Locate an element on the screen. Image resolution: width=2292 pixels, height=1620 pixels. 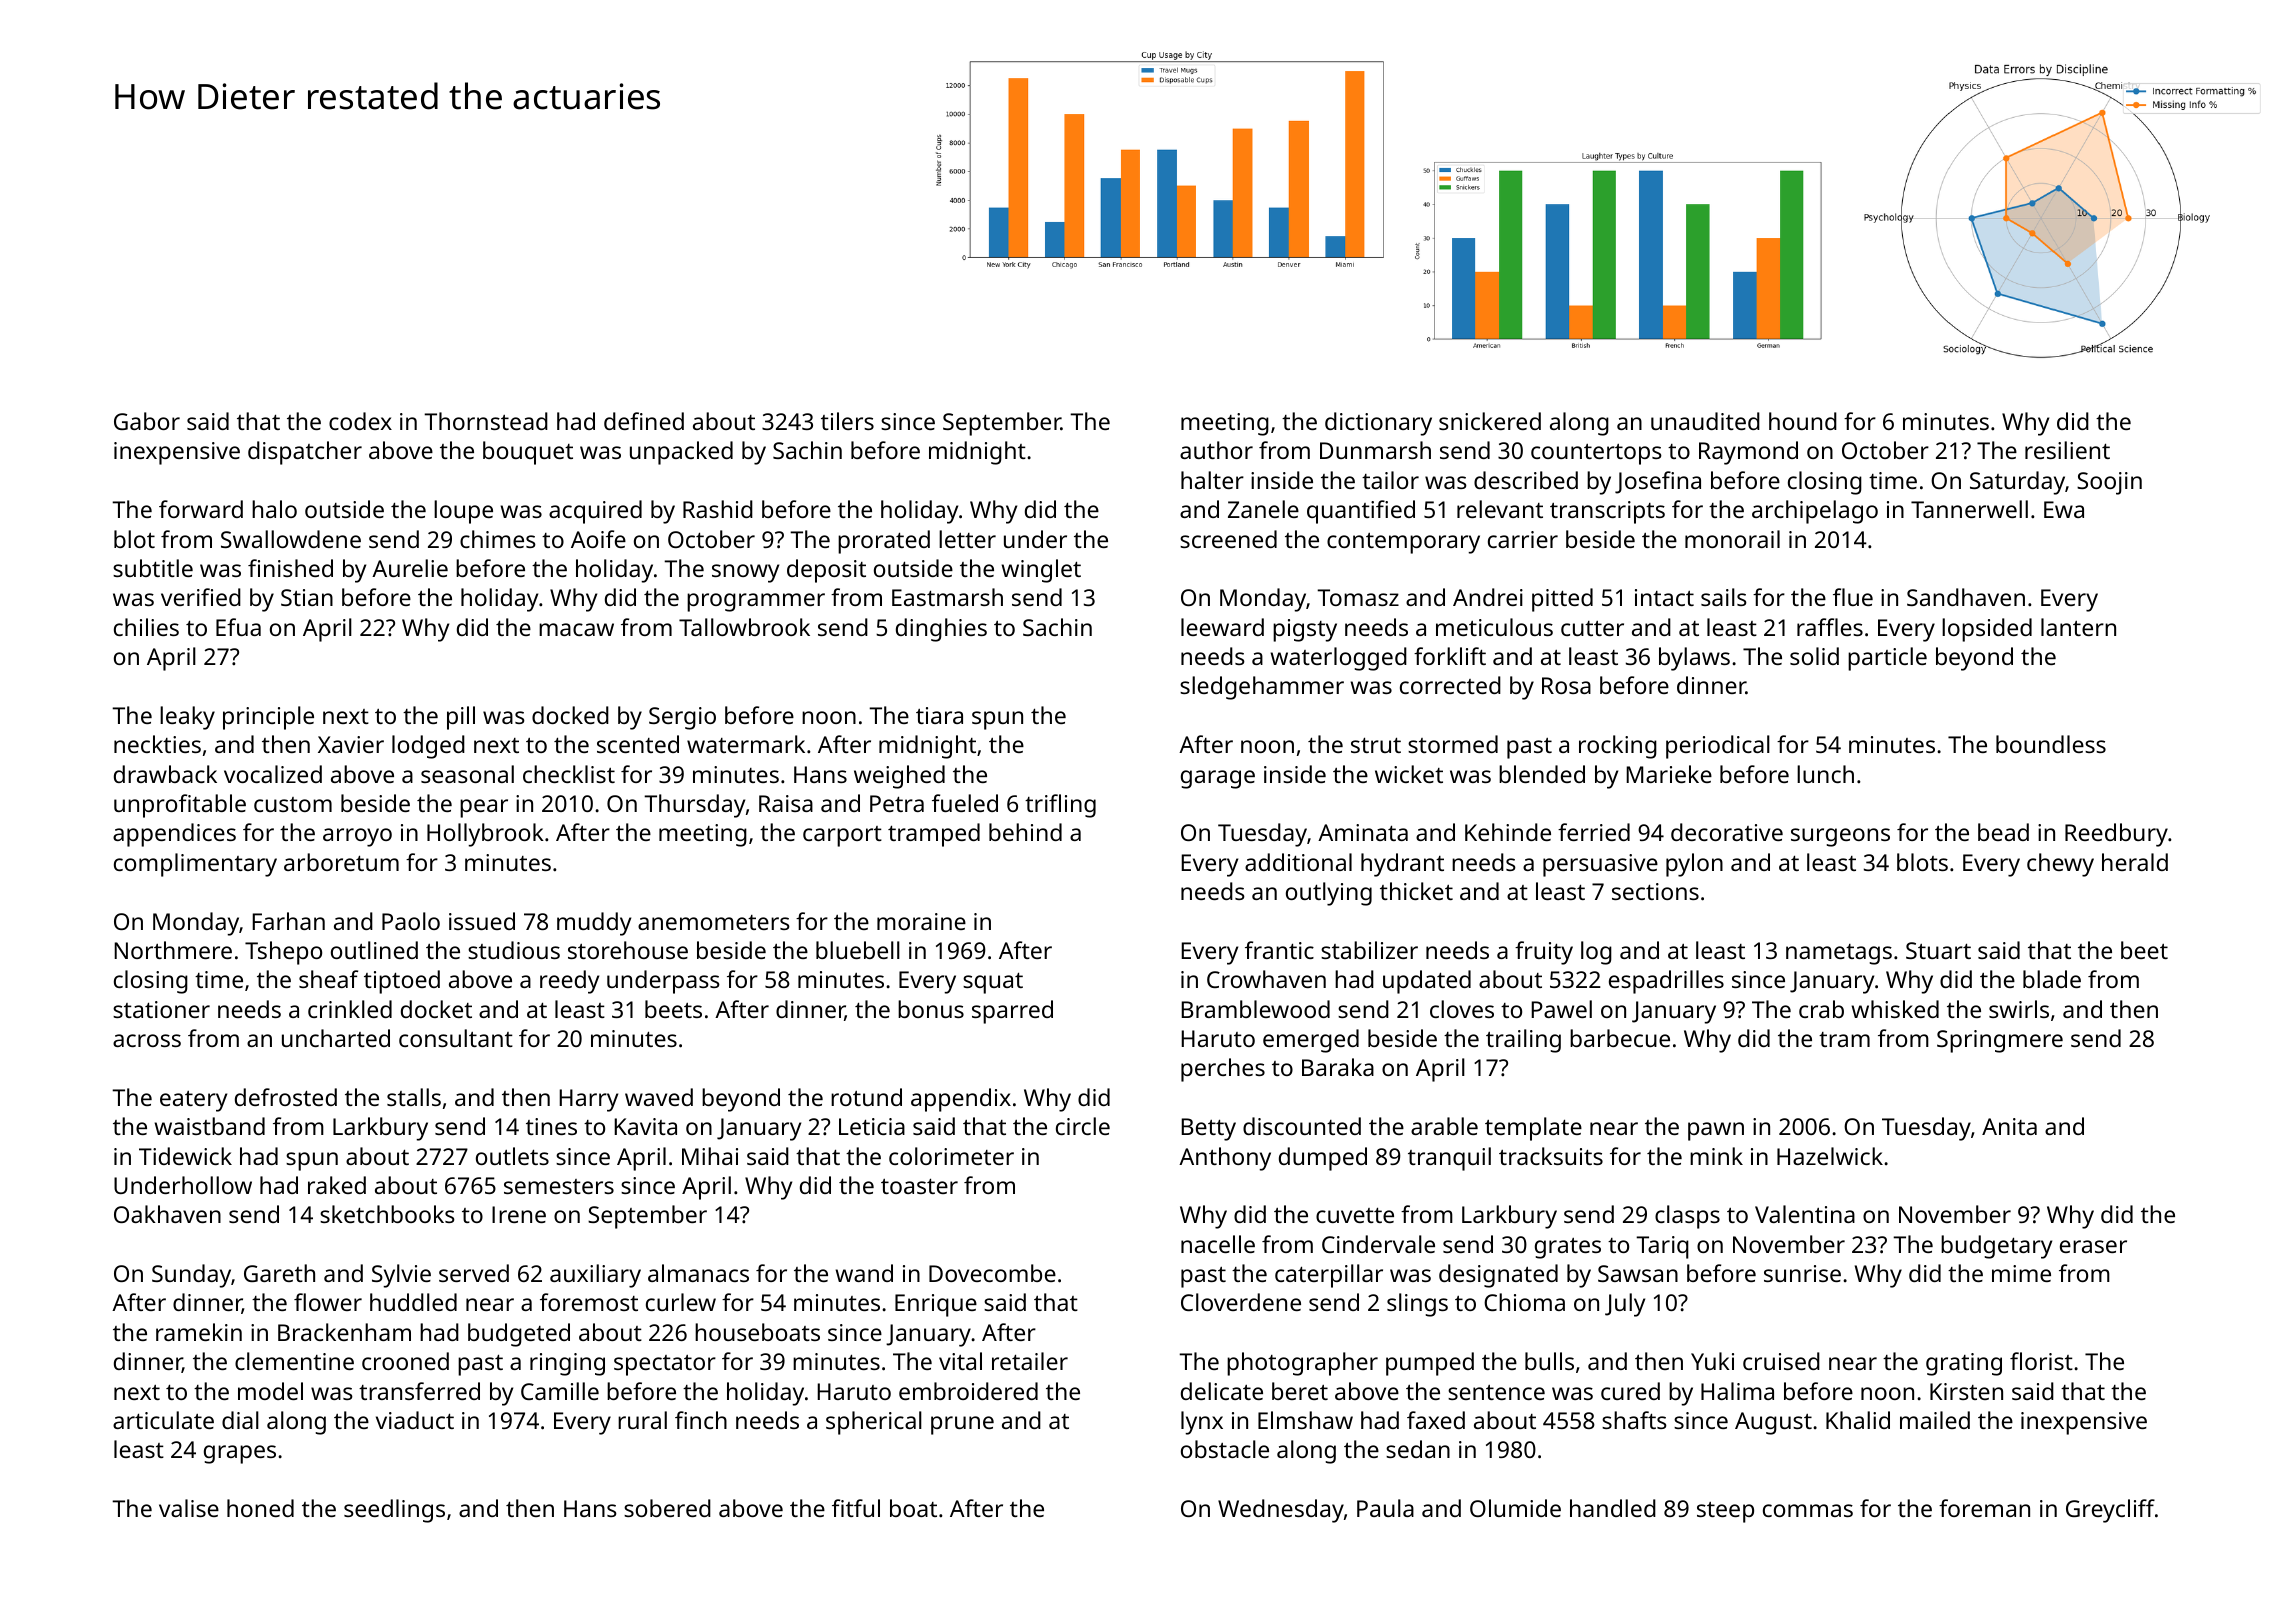
consultant is located at coordinates (456, 1038).
